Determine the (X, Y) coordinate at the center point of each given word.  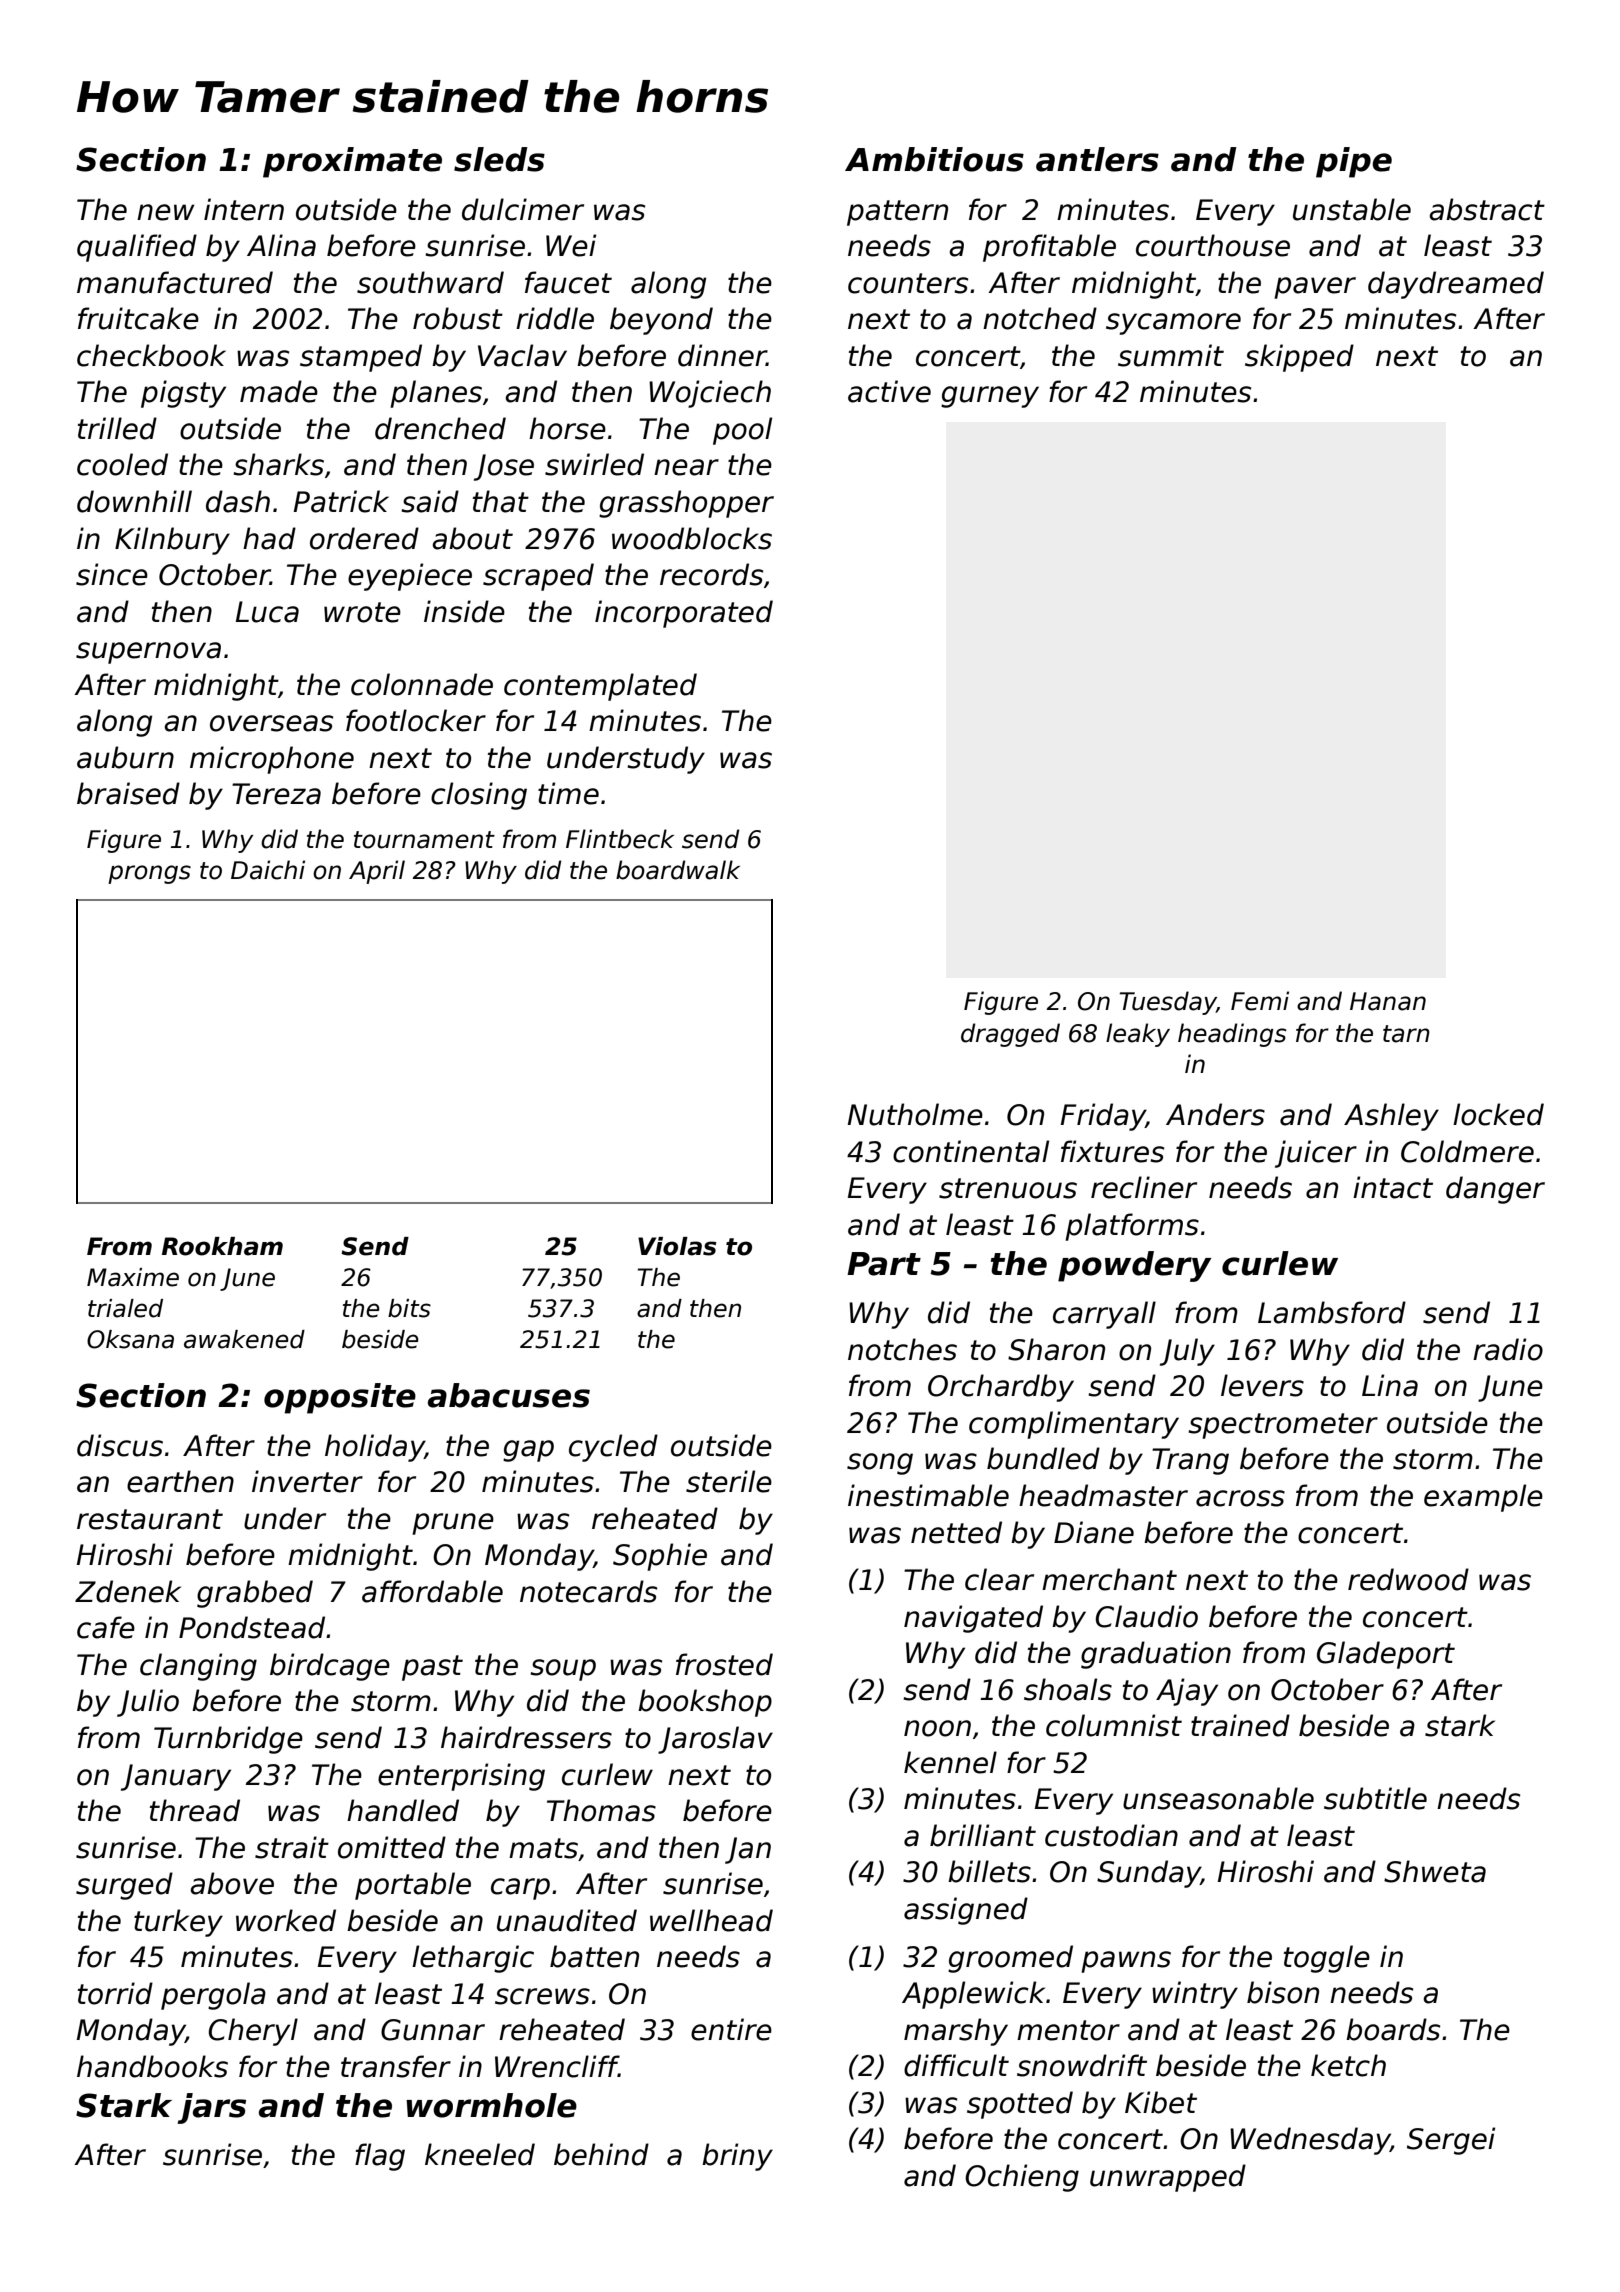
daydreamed (1456, 285)
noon (937, 1728)
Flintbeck (620, 839)
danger (1495, 1190)
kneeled (480, 2154)
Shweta (1435, 1871)
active (889, 391)
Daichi (268, 870)
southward (430, 282)
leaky (1138, 1035)
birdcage (330, 1667)
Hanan (1388, 1001)
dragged (1010, 1035)
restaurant (150, 1519)
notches (902, 1349)
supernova (148, 653)
